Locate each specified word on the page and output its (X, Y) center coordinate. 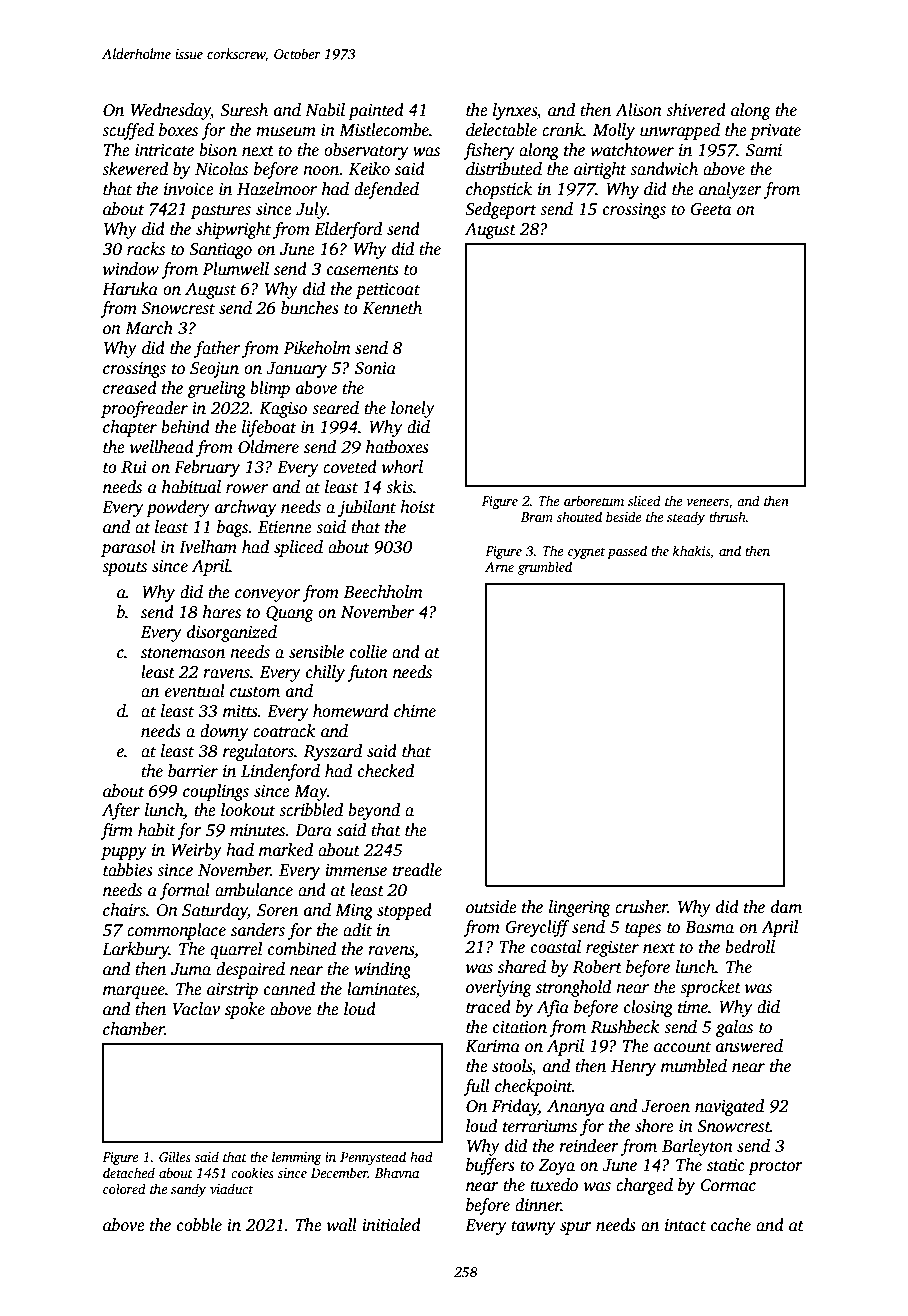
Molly (614, 131)
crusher (641, 907)
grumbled (545, 568)
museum (286, 132)
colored (124, 1188)
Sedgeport (501, 210)
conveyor (267, 595)
